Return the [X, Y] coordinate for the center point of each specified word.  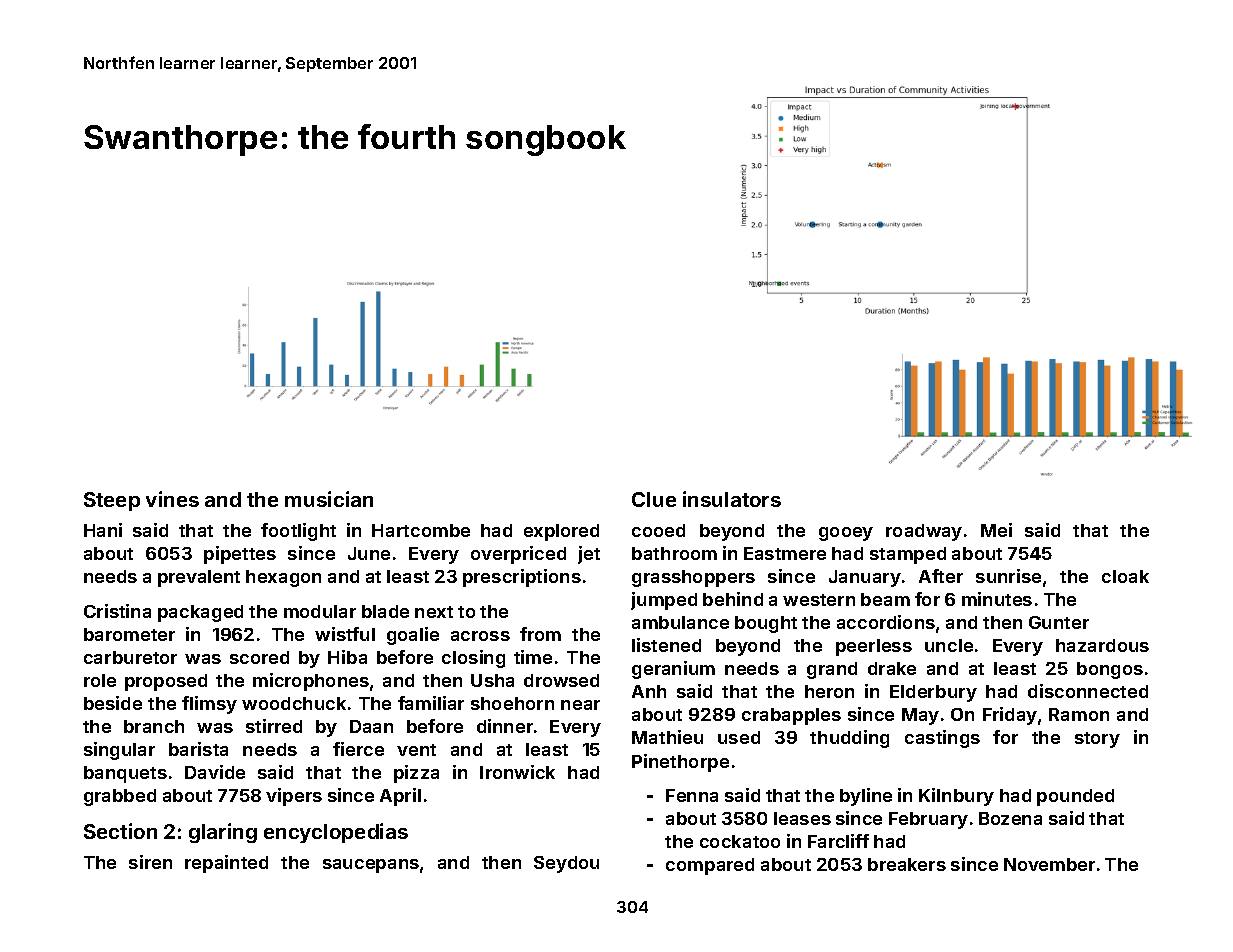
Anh [649, 691]
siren [150, 862]
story [1097, 740]
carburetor [130, 657]
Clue [654, 499]
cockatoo [740, 841]
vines [172, 499]
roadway [924, 532]
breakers [907, 864]
